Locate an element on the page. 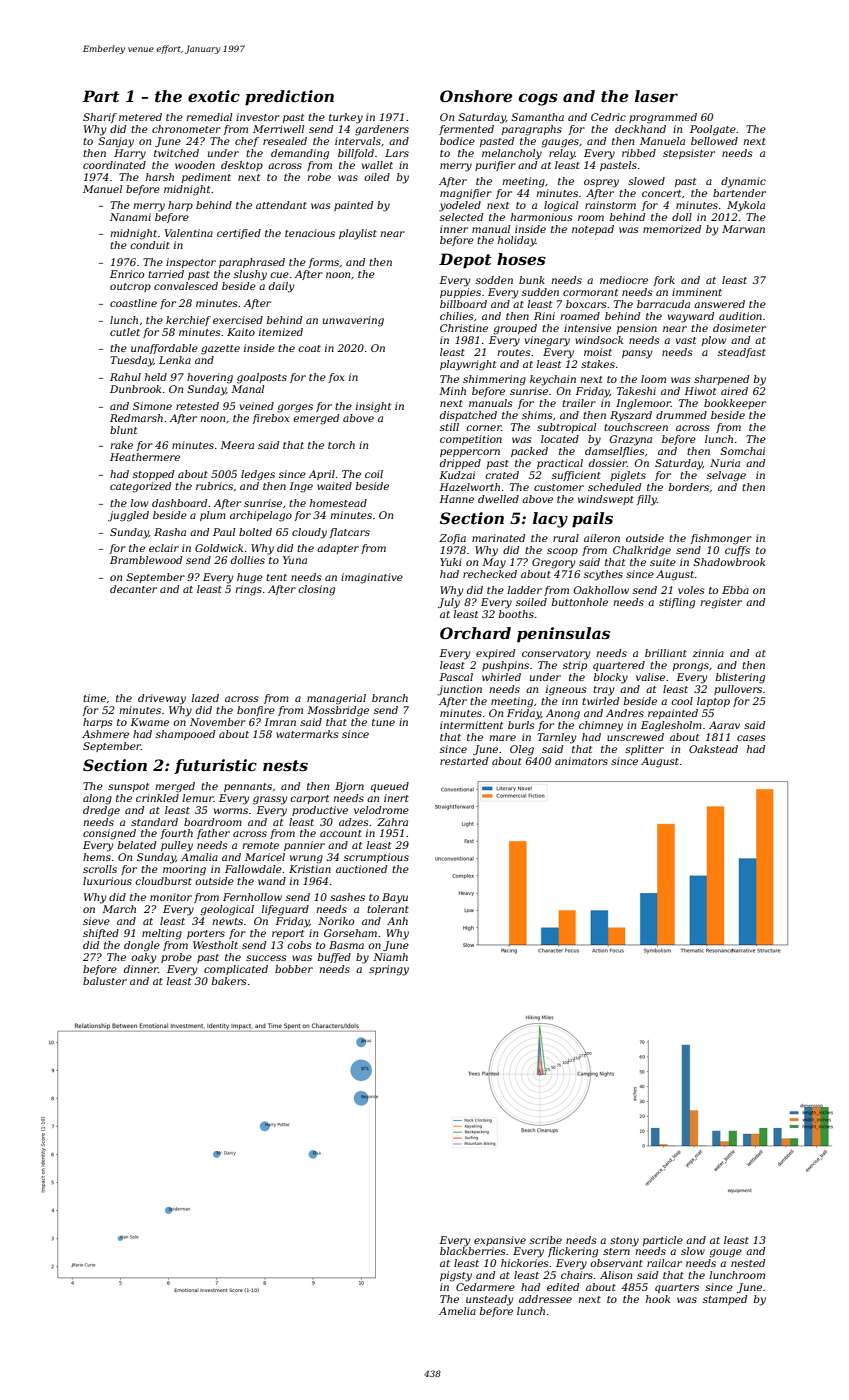 Image resolution: width=849 pixels, height=1400 pixels. pushpins is located at coordinates (505, 666).
